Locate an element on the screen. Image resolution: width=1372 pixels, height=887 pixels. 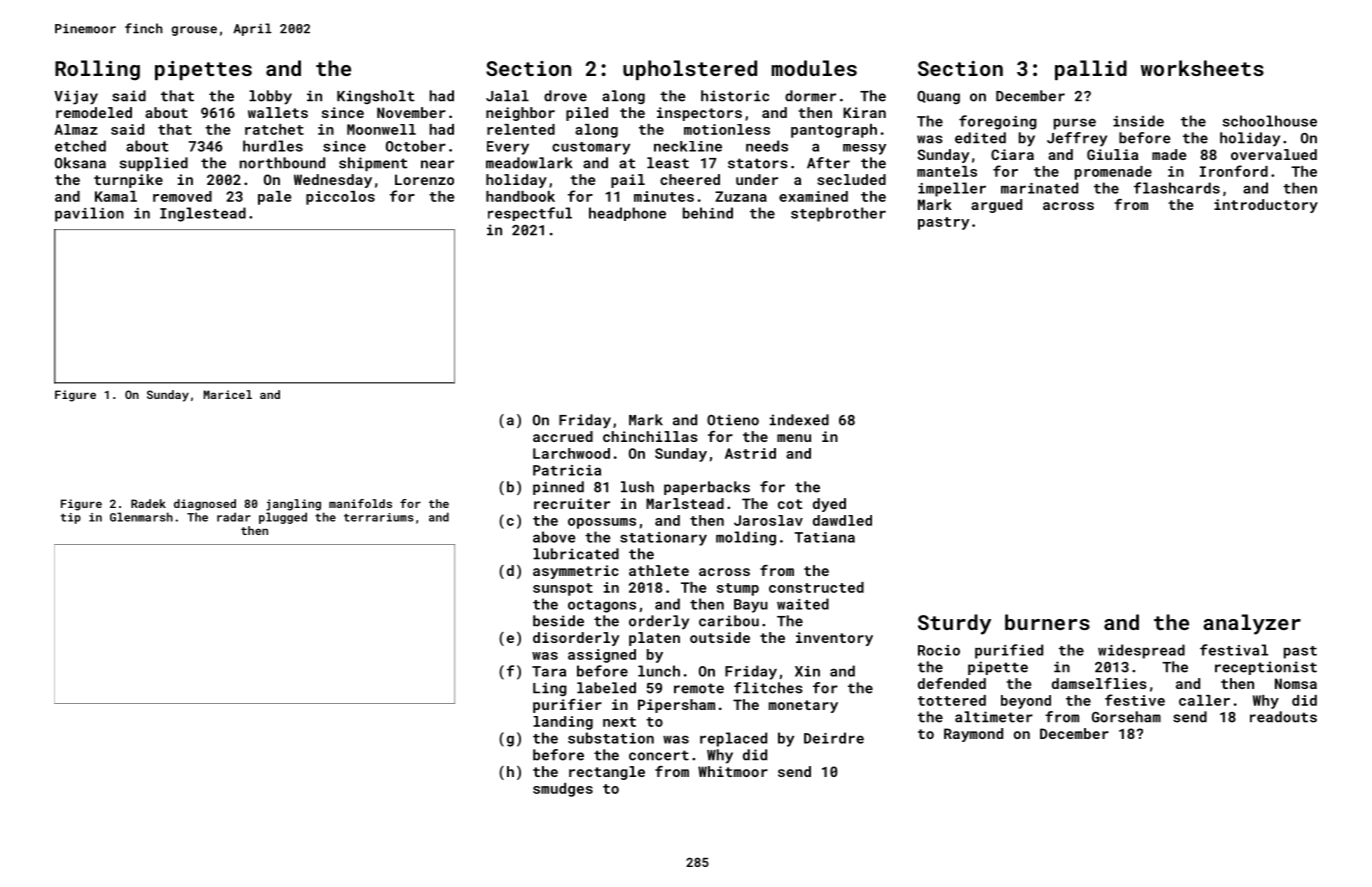
above is located at coordinates (554, 537).
